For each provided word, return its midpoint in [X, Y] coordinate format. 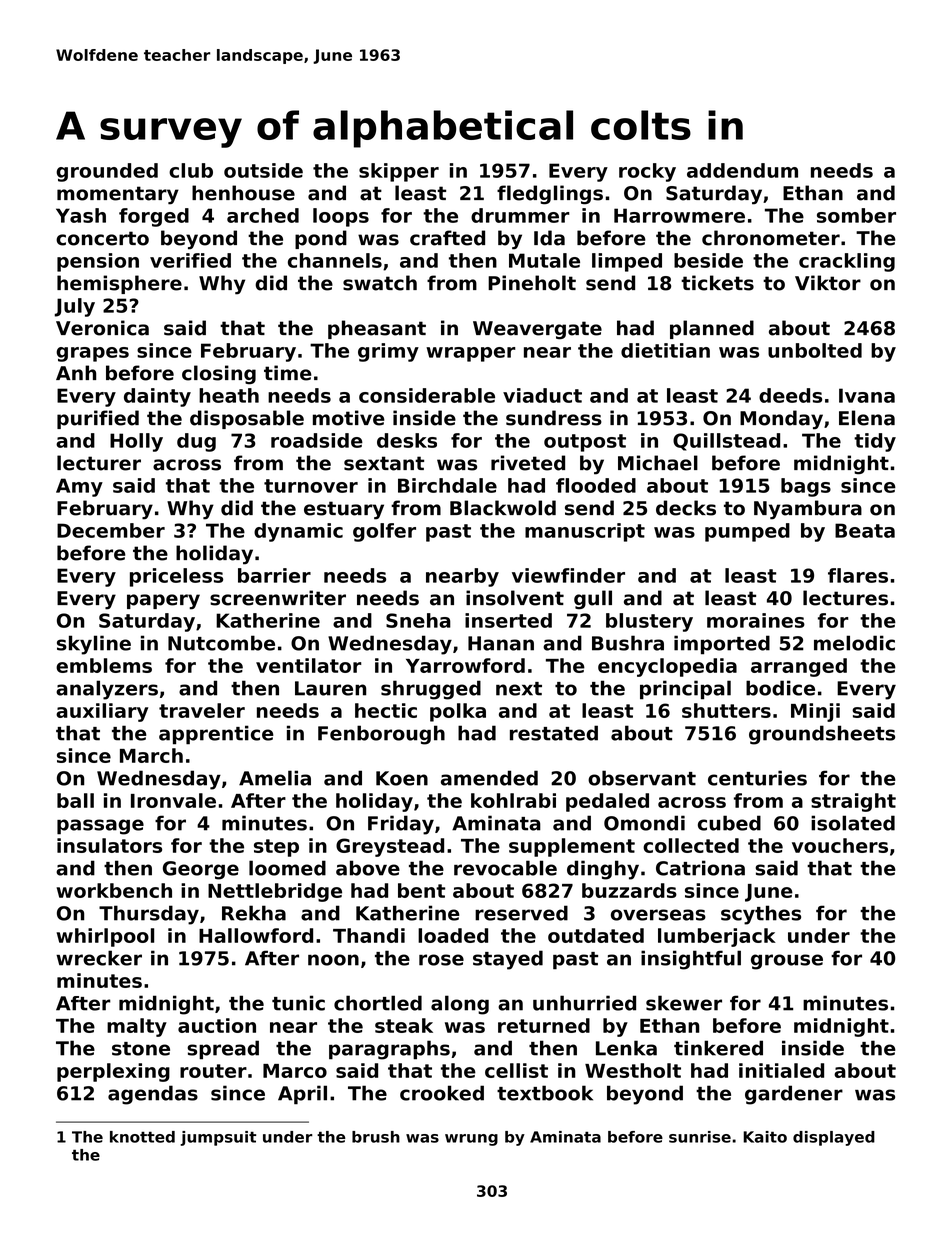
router [213, 1071]
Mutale [544, 260]
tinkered [718, 1048]
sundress [554, 418]
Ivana [867, 395]
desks [407, 440]
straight [853, 802]
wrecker [99, 958]
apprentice [216, 735]
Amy [79, 487]
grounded [107, 172]
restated [554, 733]
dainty [157, 397]
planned [712, 329]
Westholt [633, 1070]
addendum [742, 170]
